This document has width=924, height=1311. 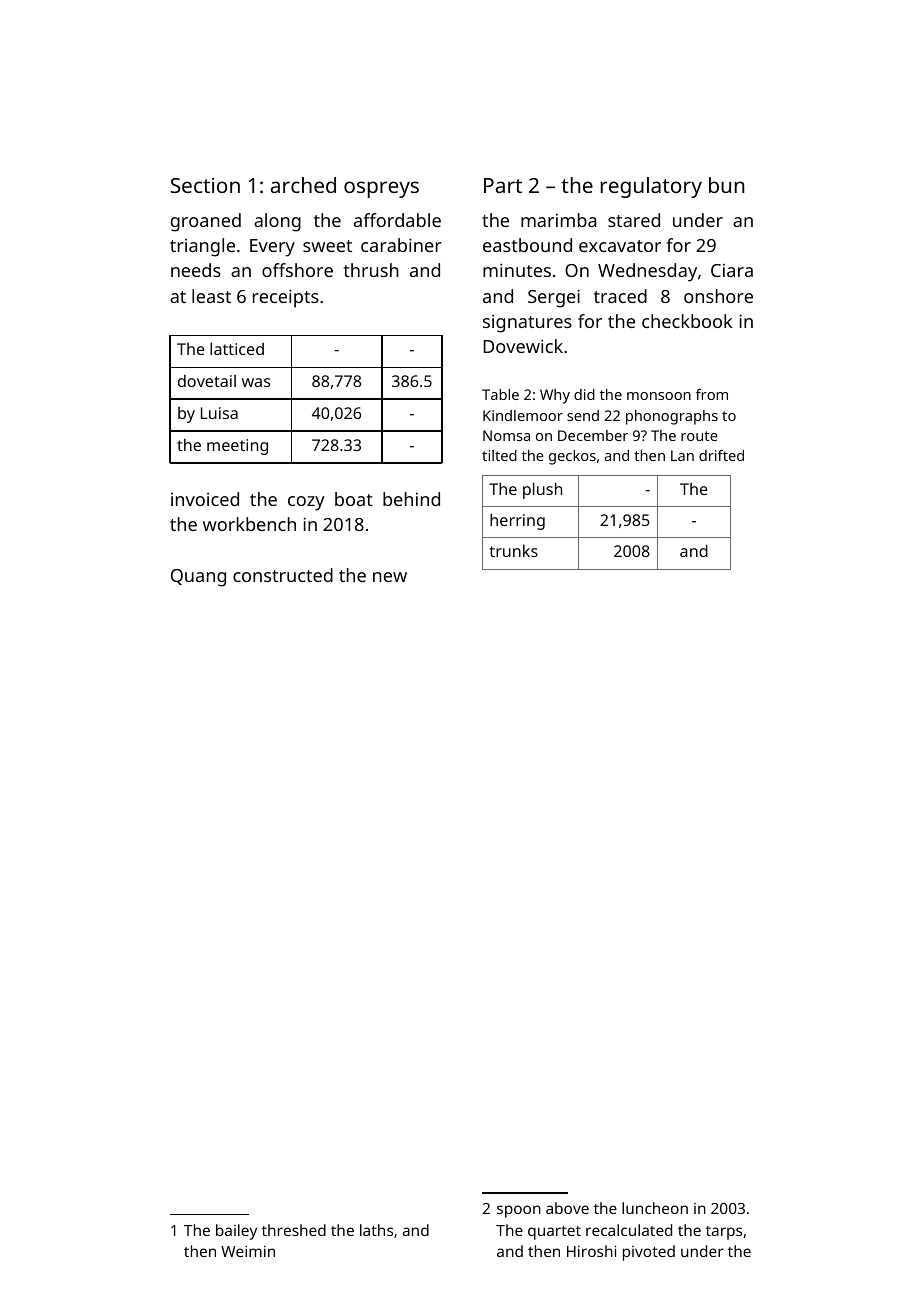 What do you see at coordinates (712, 394) in the document?
I see `from` at bounding box center [712, 394].
